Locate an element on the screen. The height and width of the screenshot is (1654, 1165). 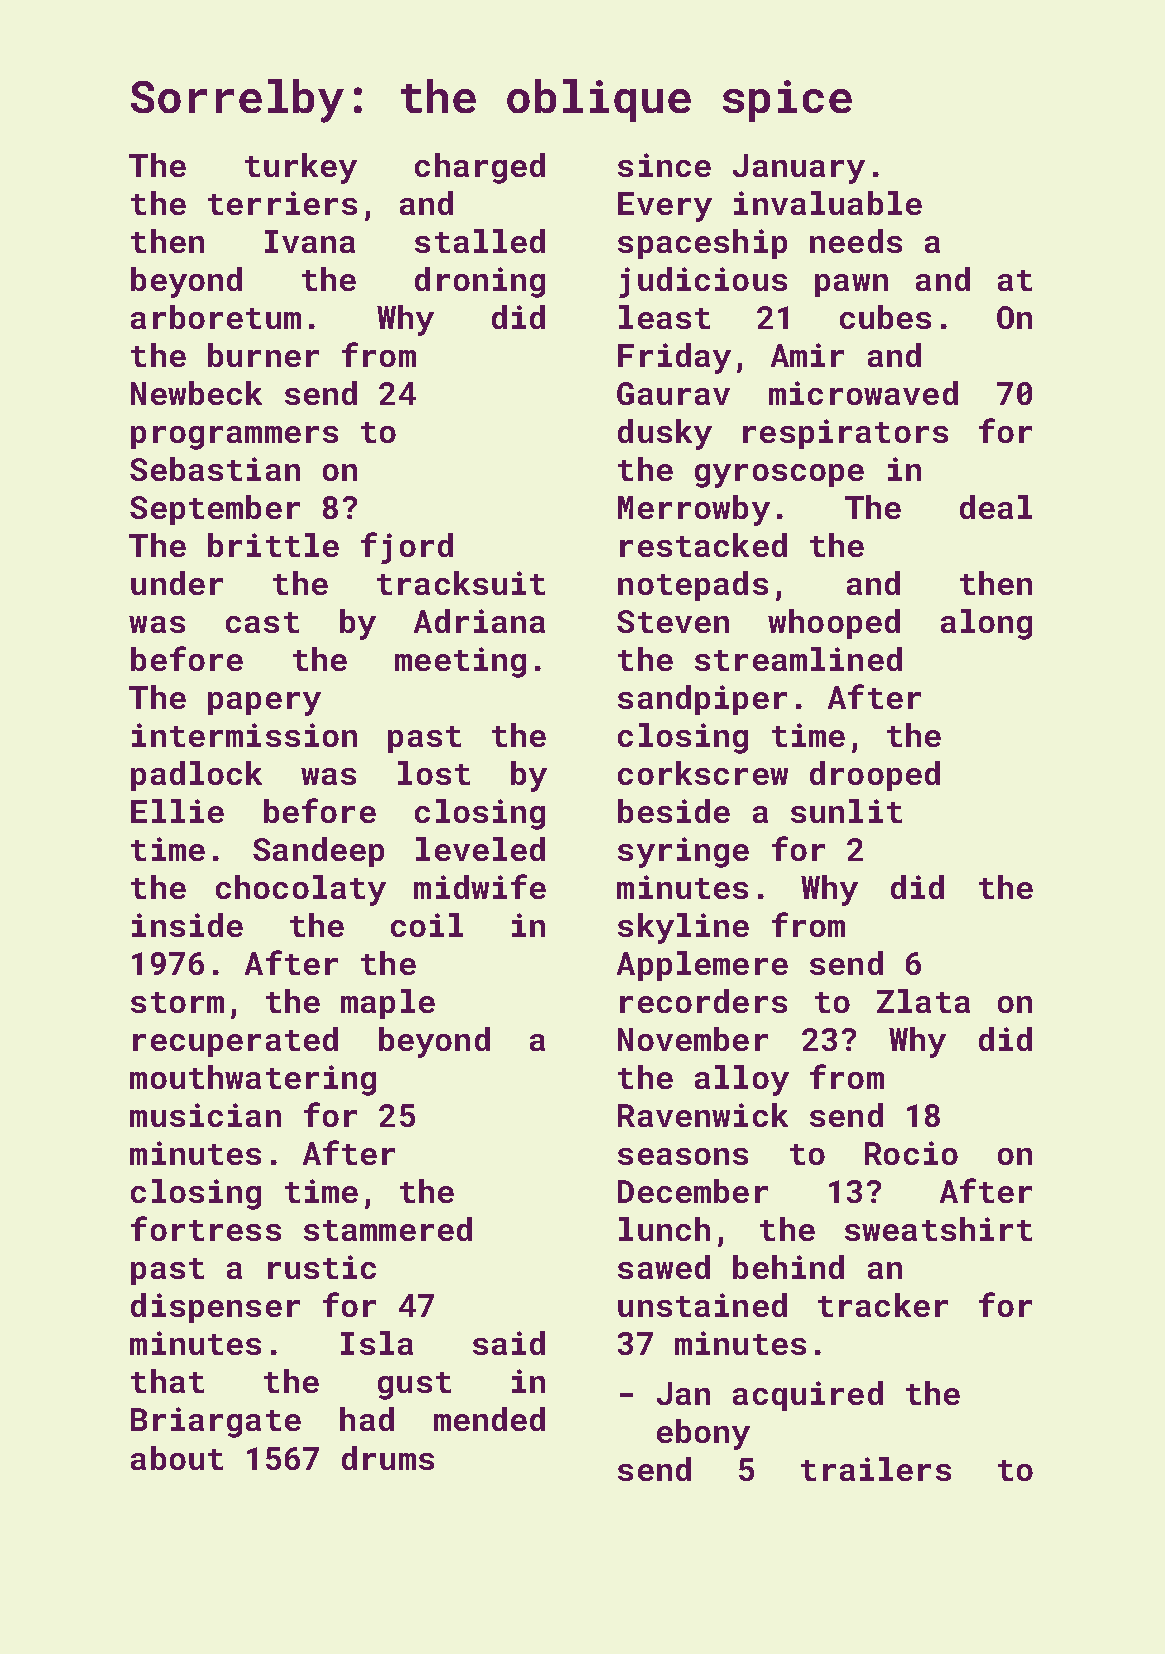
alloy is located at coordinates (742, 1080).
